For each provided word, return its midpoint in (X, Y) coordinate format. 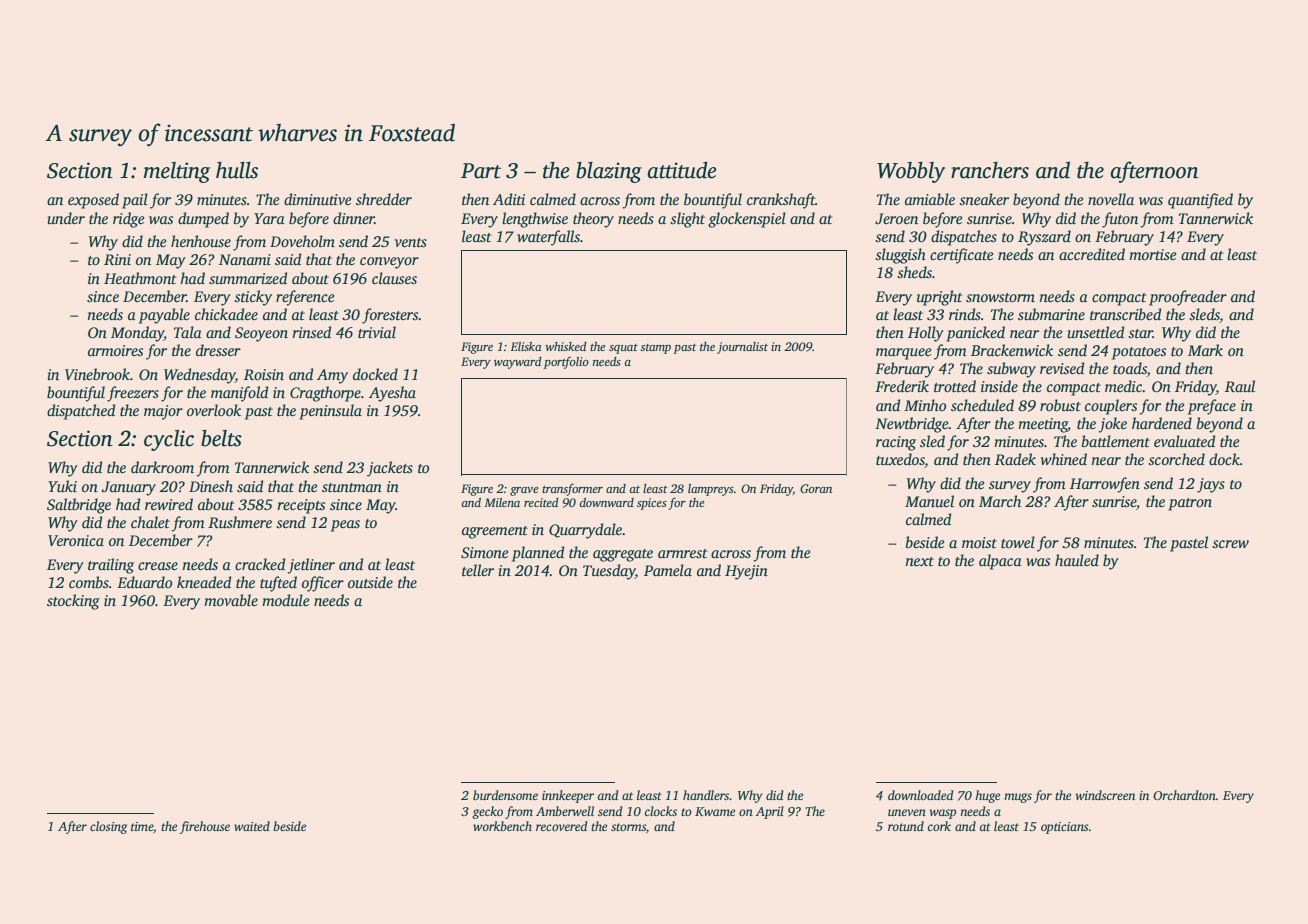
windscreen (1105, 795)
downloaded (920, 795)
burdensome (505, 795)
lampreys (711, 490)
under (66, 218)
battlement (1116, 441)
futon (1120, 220)
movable (231, 600)
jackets (390, 469)
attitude (682, 170)
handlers (706, 795)
